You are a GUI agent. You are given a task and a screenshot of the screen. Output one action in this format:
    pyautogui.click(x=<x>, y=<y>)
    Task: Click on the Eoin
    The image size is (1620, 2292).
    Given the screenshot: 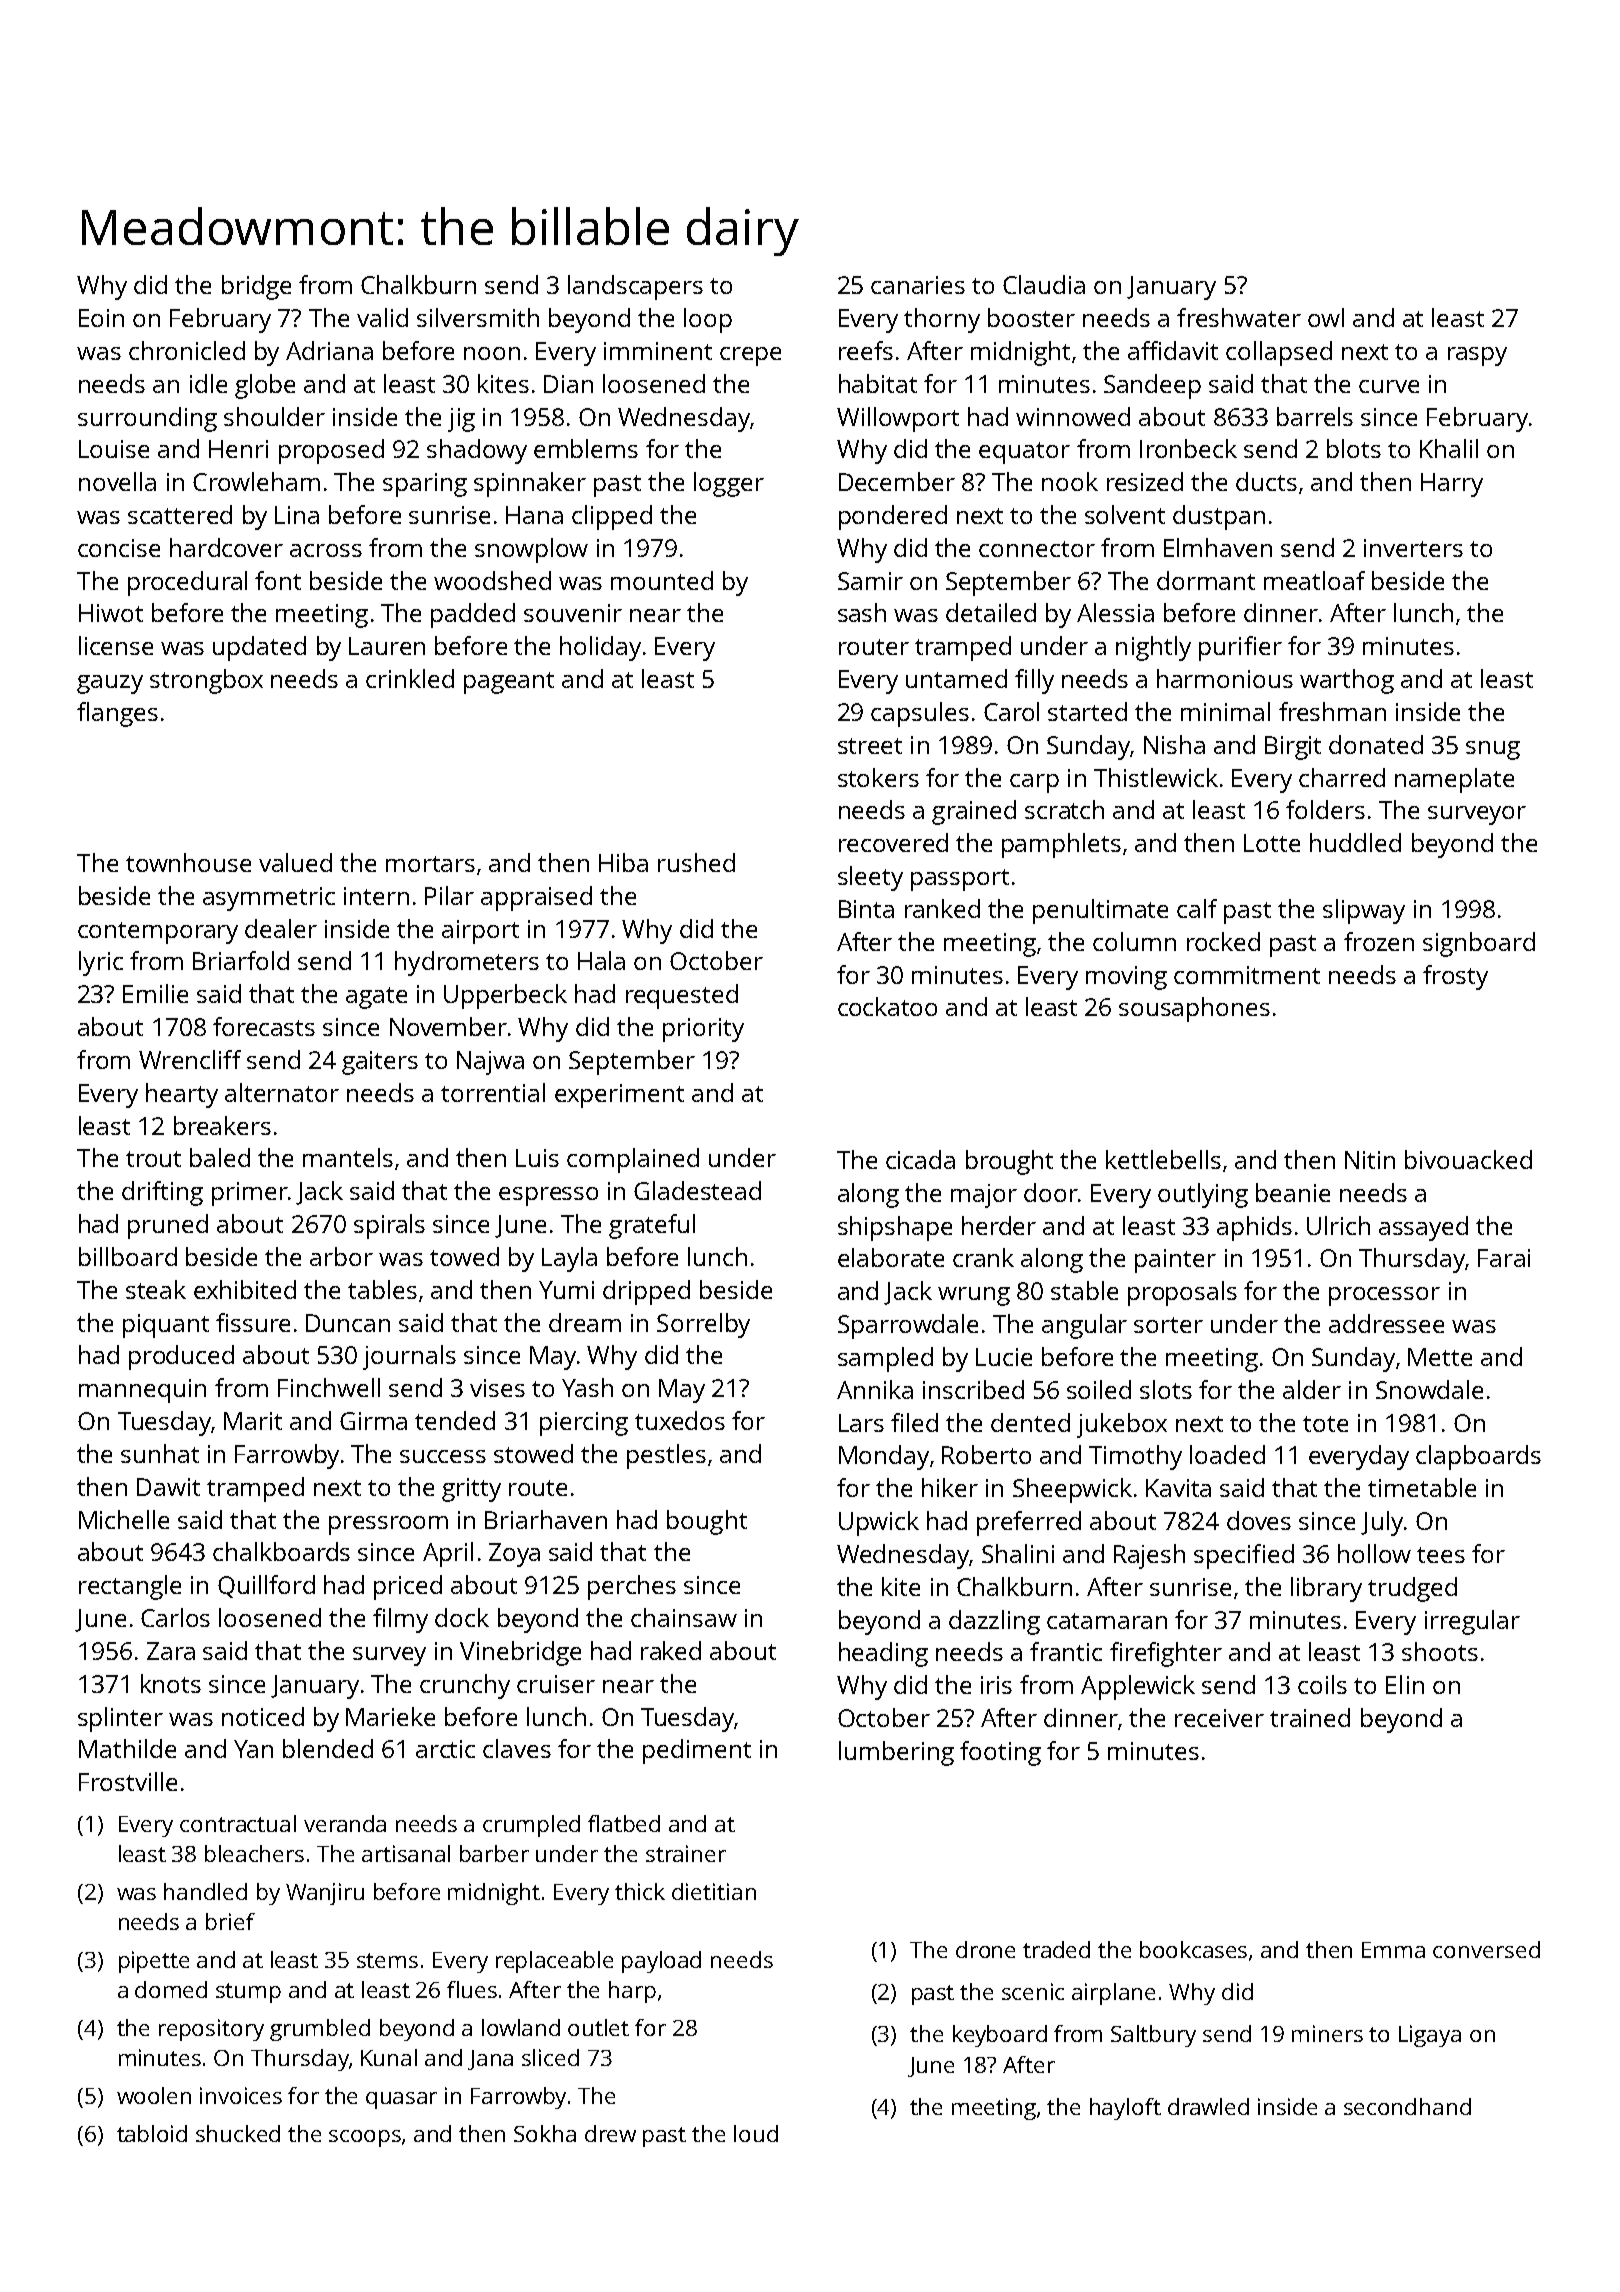 What is the action you would take?
    pyautogui.click(x=101, y=318)
